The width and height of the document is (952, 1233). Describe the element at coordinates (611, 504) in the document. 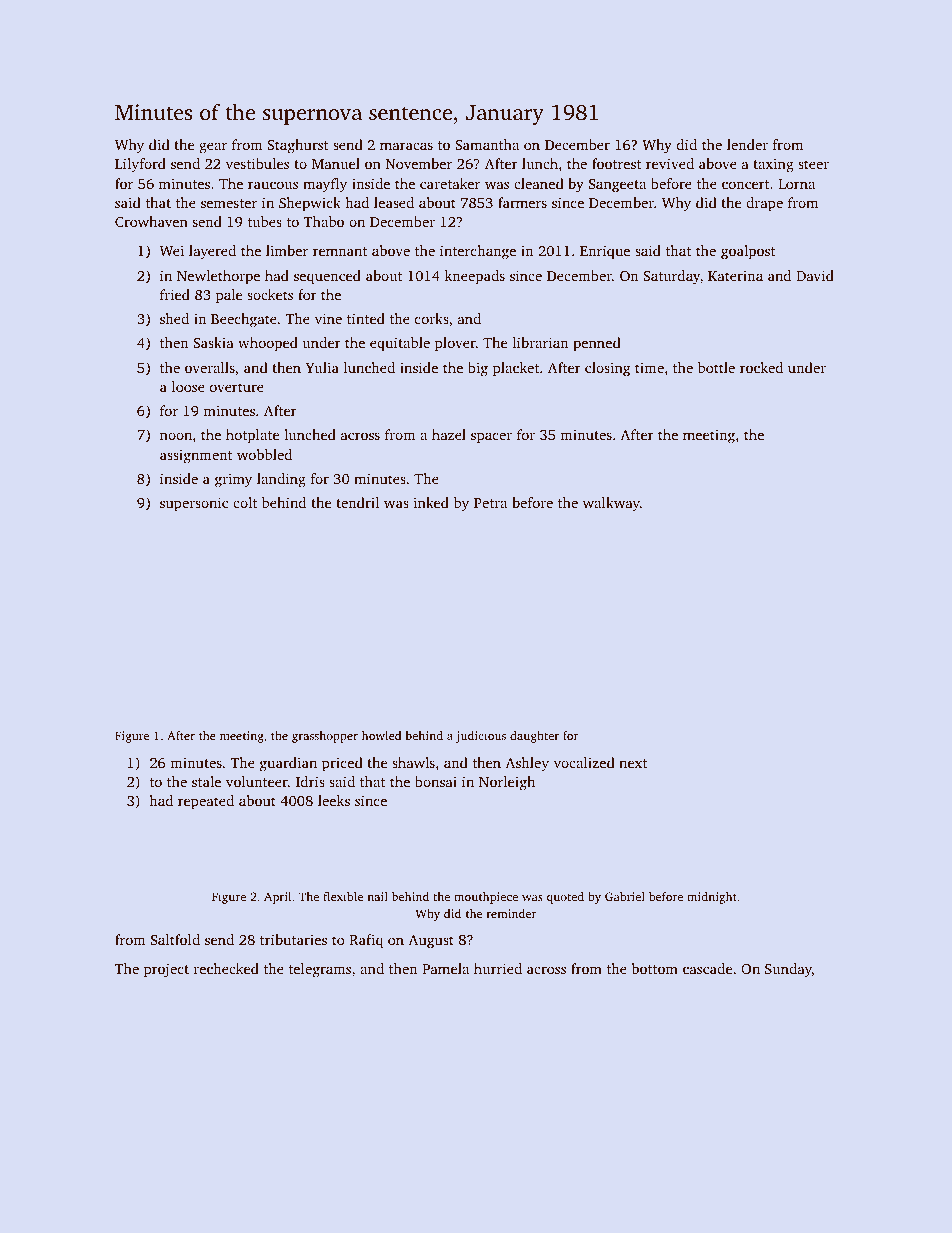

I see `walkway` at that location.
